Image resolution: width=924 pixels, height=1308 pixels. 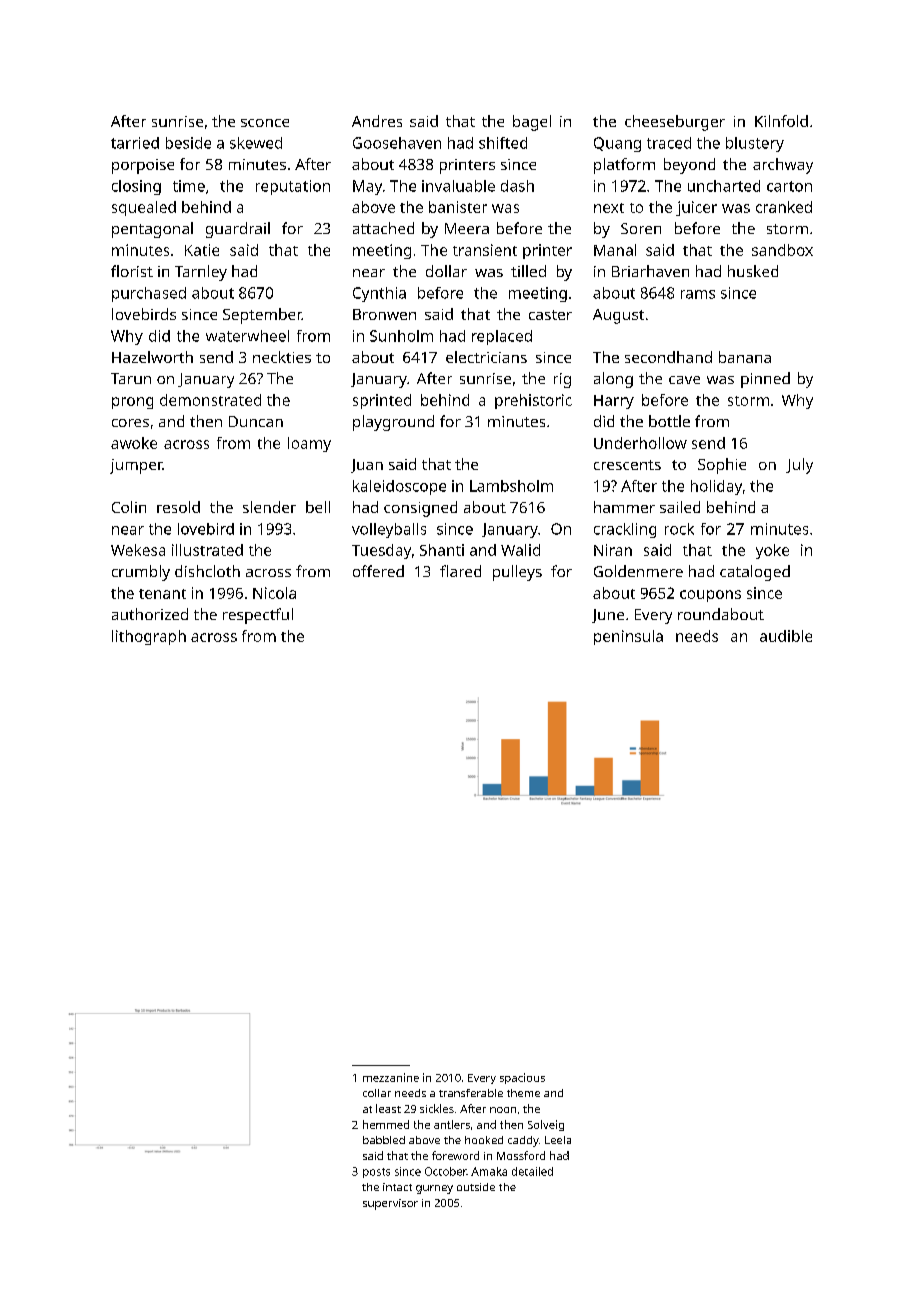 I want to click on cheeseburger, so click(x=675, y=123).
